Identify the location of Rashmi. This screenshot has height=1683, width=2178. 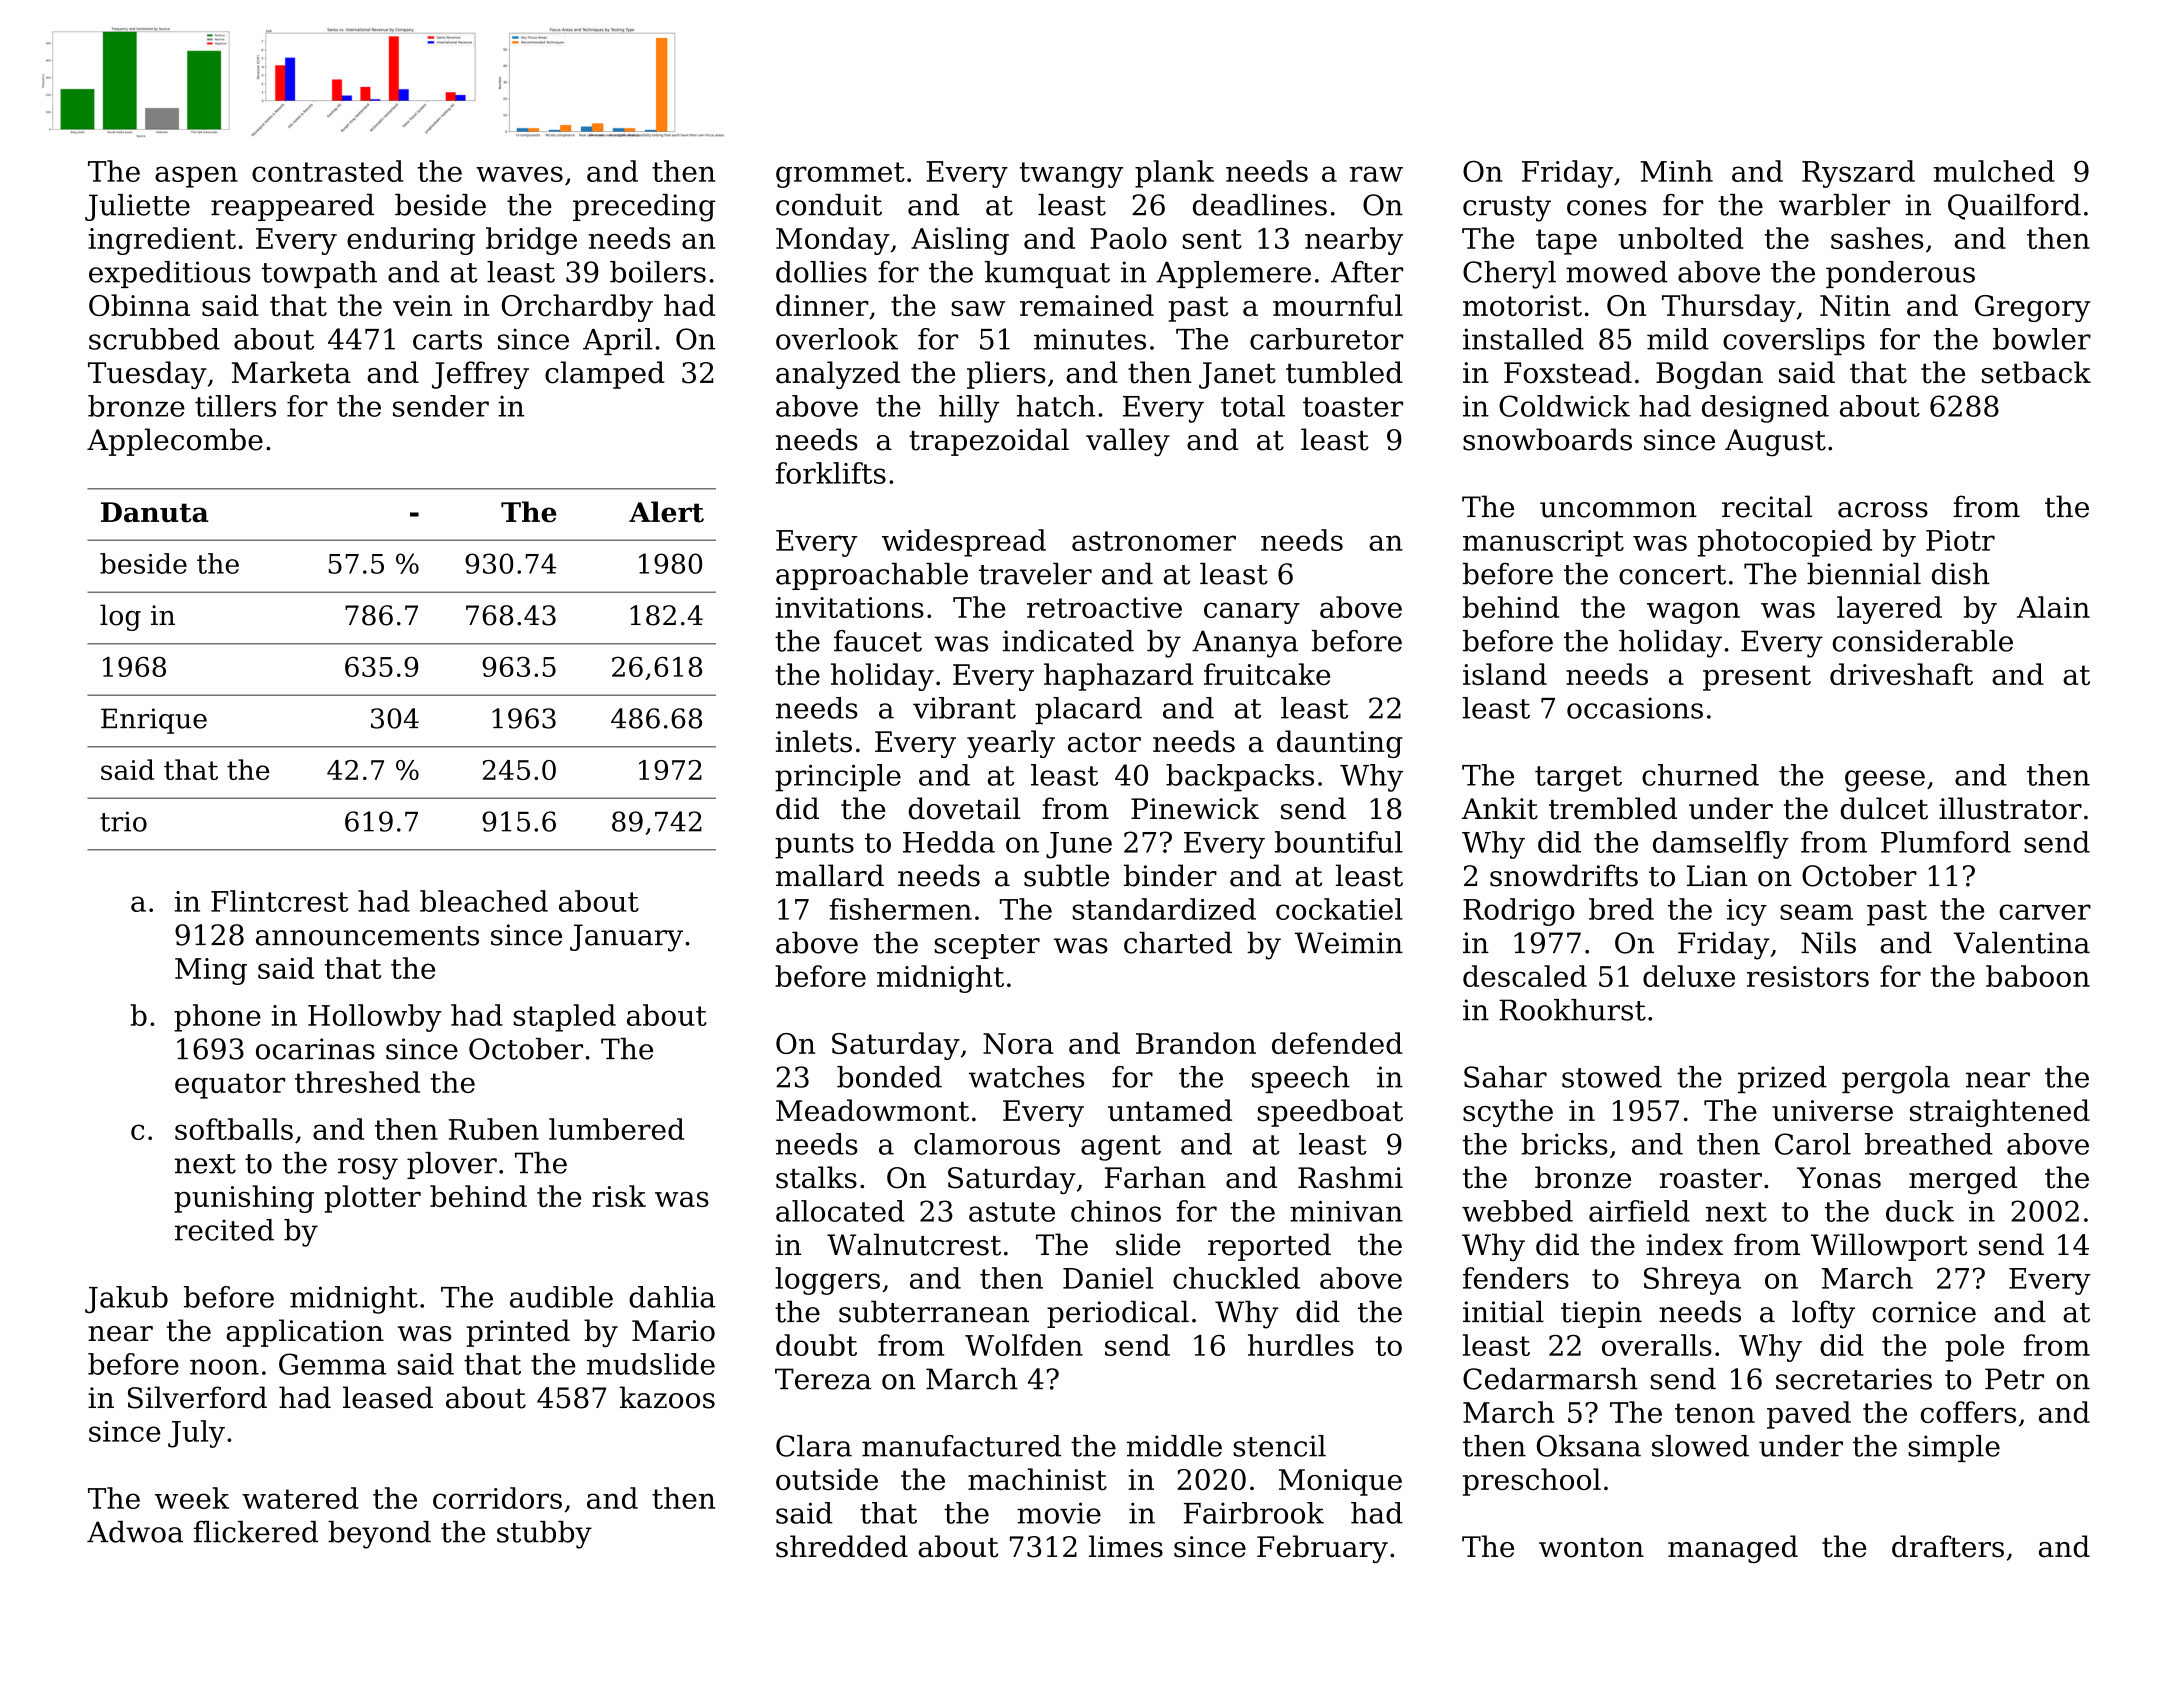
(1350, 1177).
